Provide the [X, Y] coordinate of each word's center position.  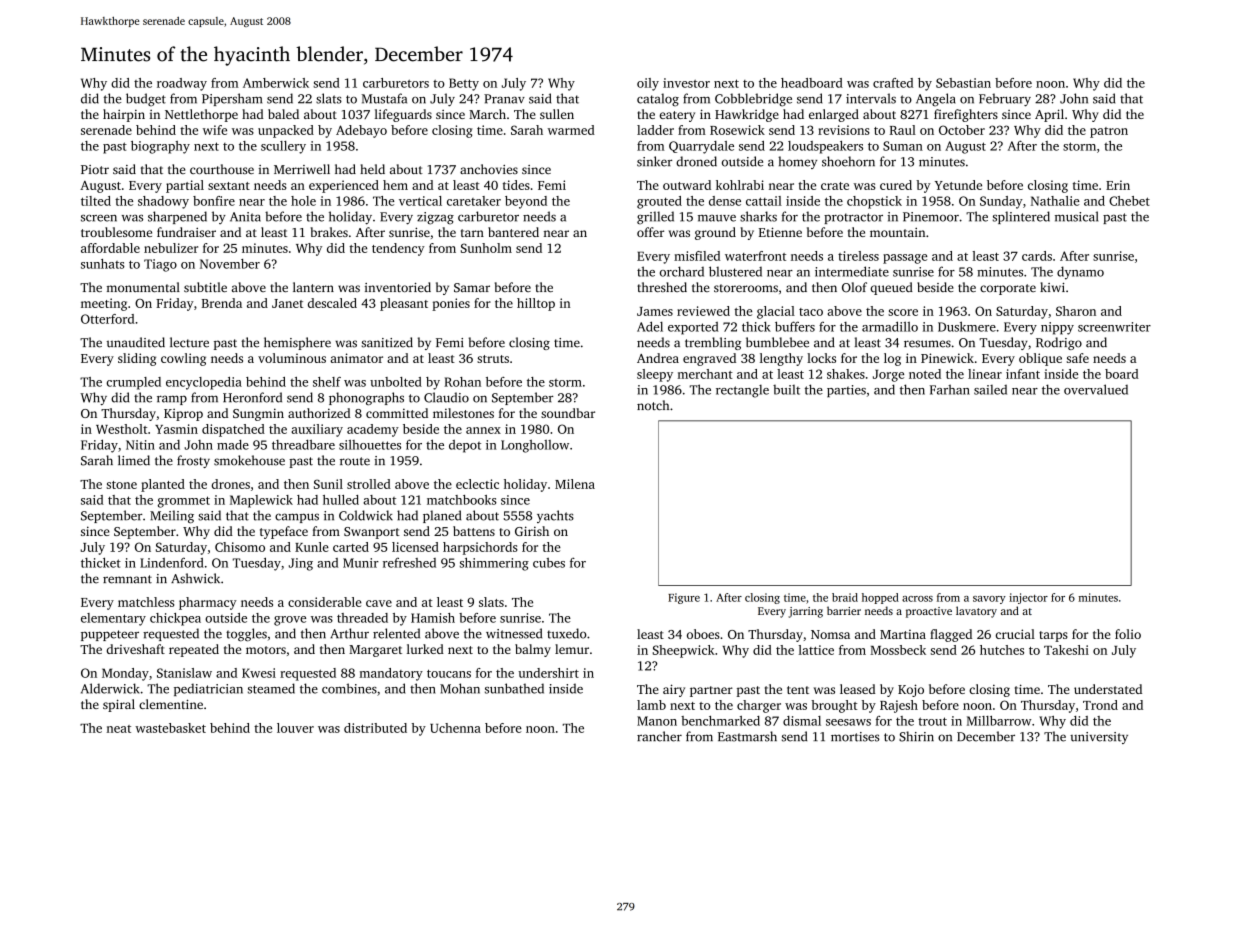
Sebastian [963, 83]
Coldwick [366, 515]
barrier [844, 610]
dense [725, 201]
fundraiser [186, 232]
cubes [549, 563]
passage [905, 259]
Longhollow [535, 446]
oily [648, 84]
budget [146, 100]
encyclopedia [204, 383]
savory [989, 600]
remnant [127, 579]
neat [119, 729]
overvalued [1096, 389]
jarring [805, 612]
